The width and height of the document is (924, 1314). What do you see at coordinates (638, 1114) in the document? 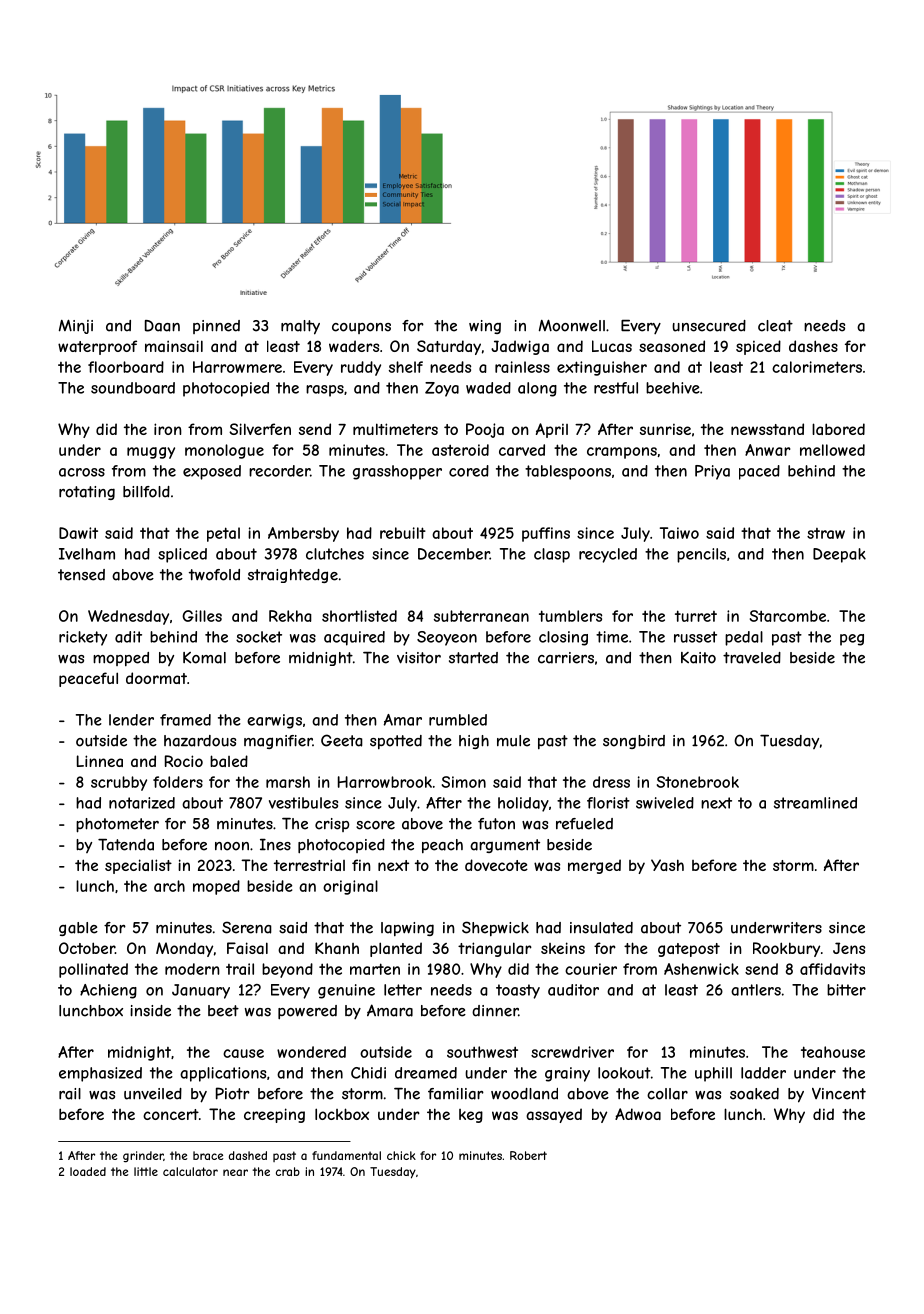
I see `Adwoa` at bounding box center [638, 1114].
